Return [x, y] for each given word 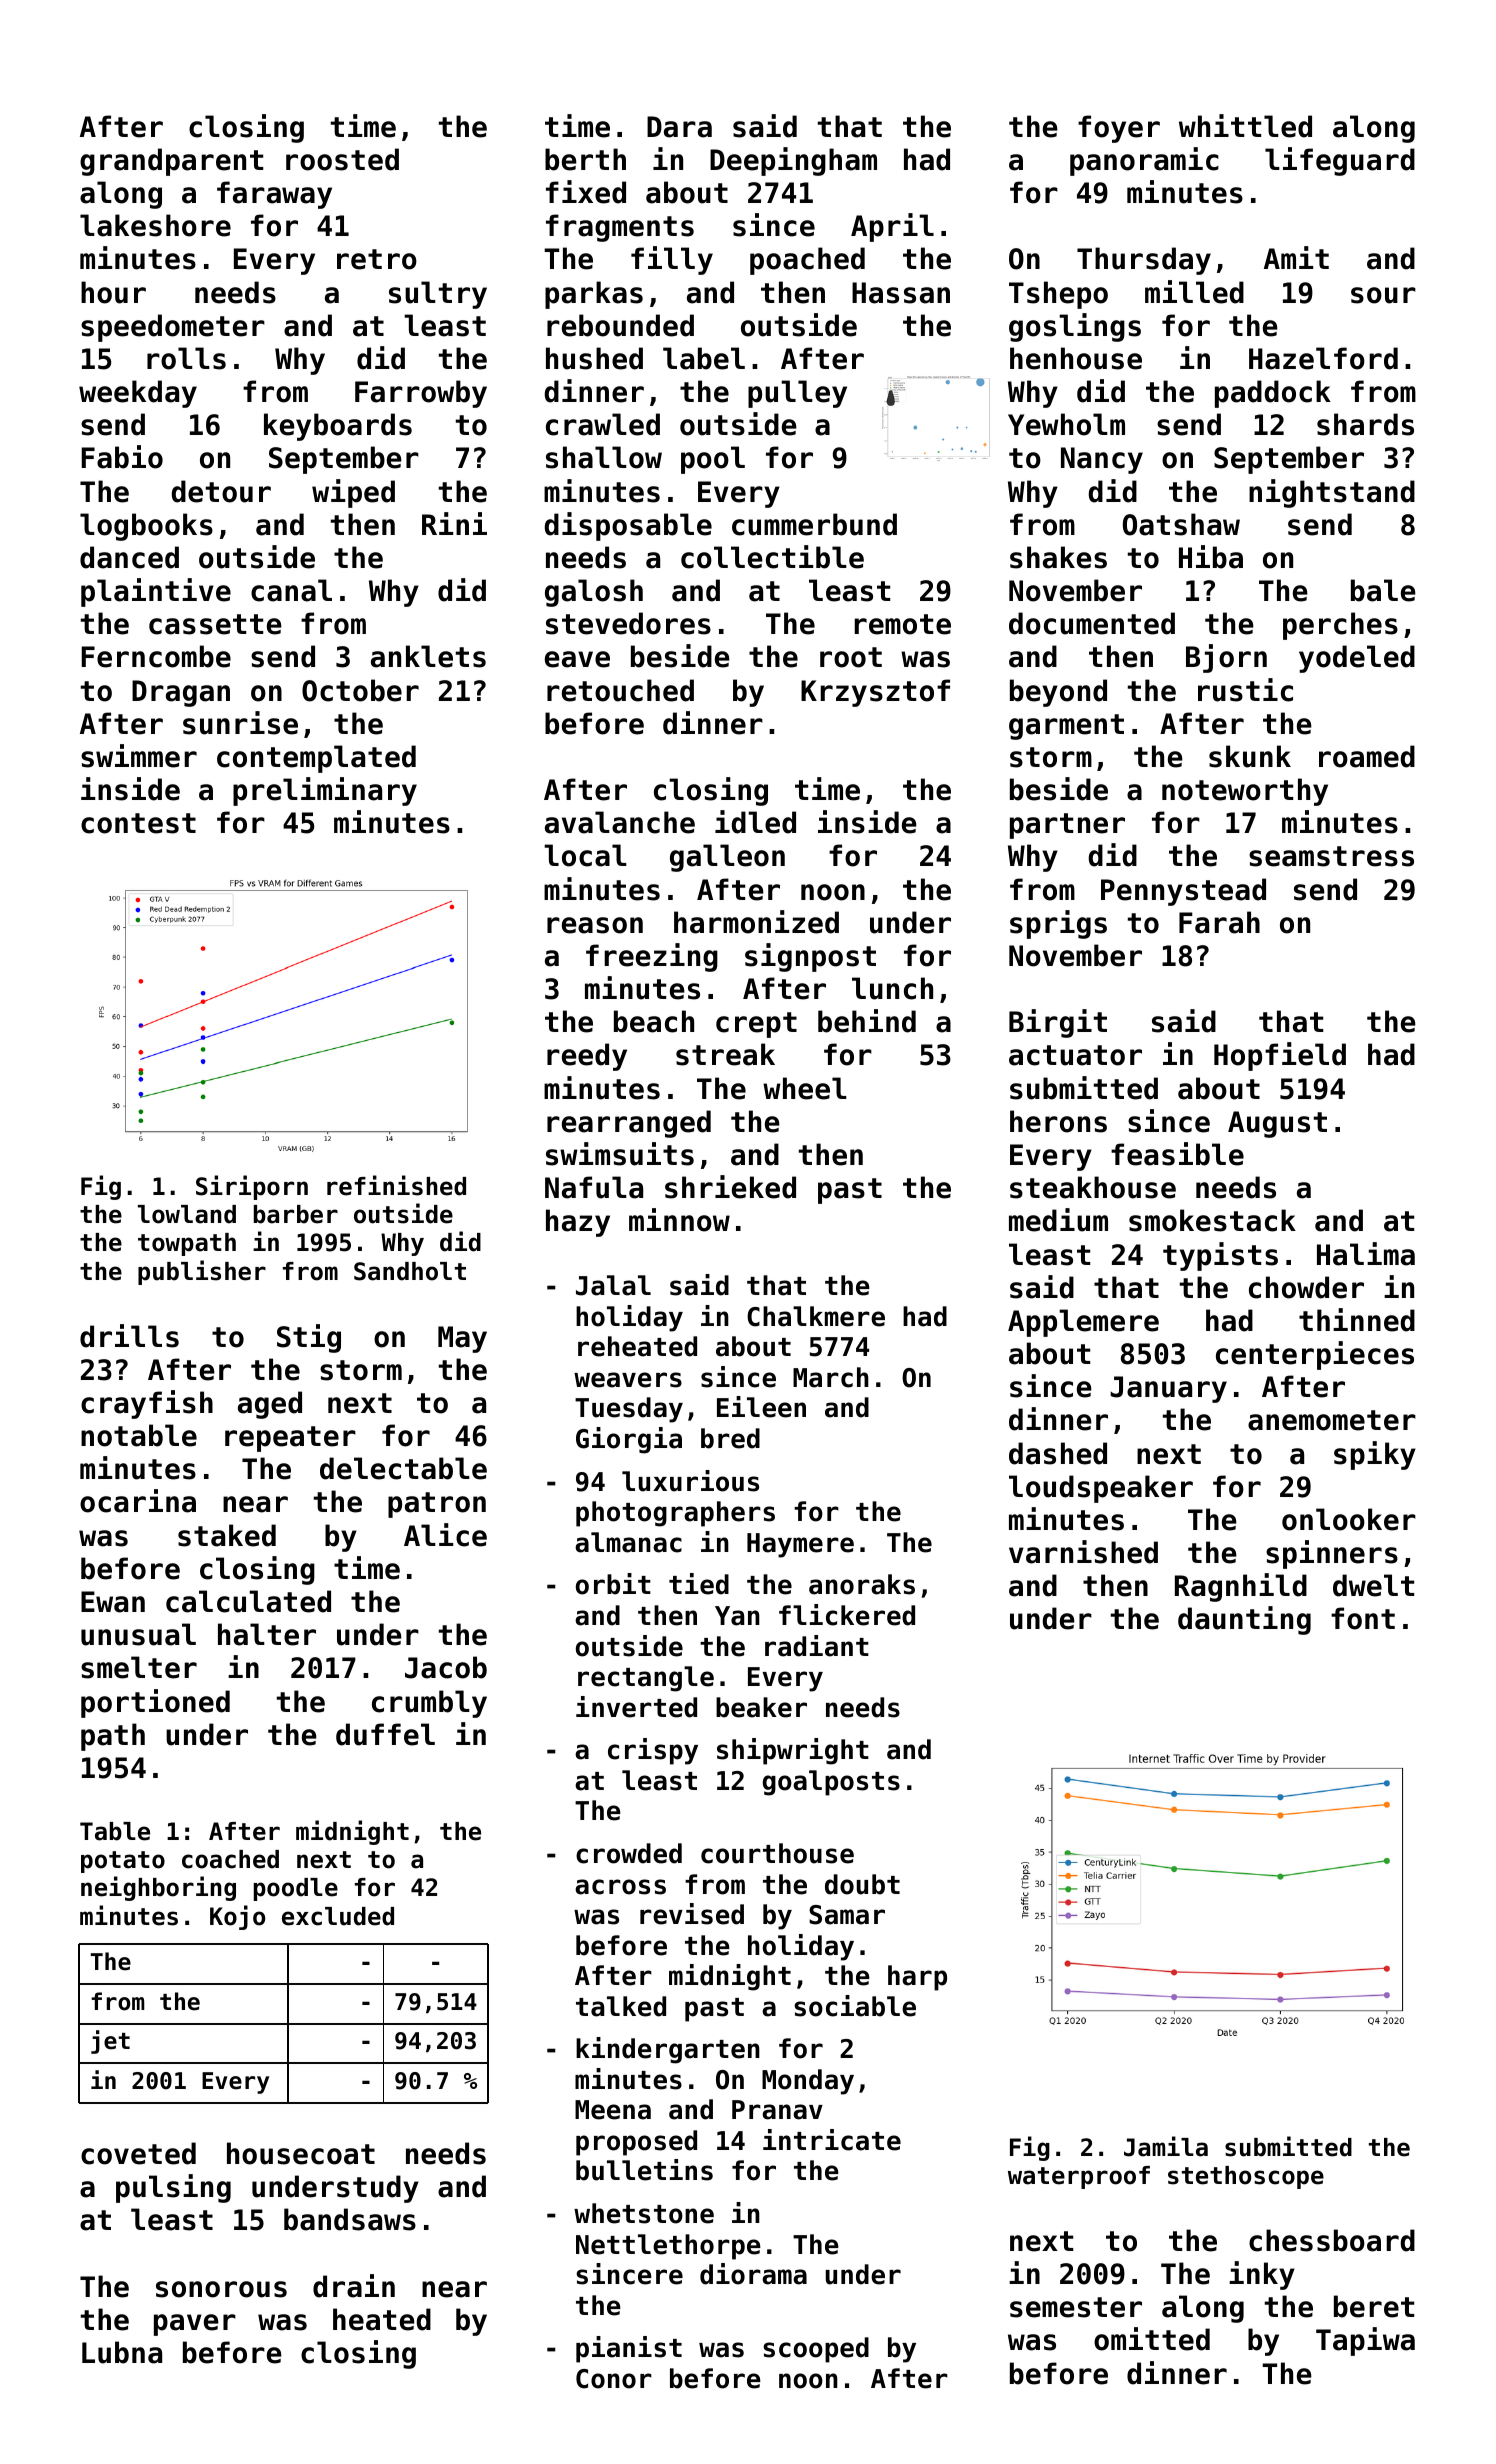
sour [1383, 295]
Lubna [122, 2352]
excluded [338, 1916]
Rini [454, 523]
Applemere [1083, 1323]
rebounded [620, 325]
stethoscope [1246, 2177]
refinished [396, 1185]
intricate [832, 2140]
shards [1365, 424]
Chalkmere [816, 1316]
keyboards [338, 427]
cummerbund [814, 524]
